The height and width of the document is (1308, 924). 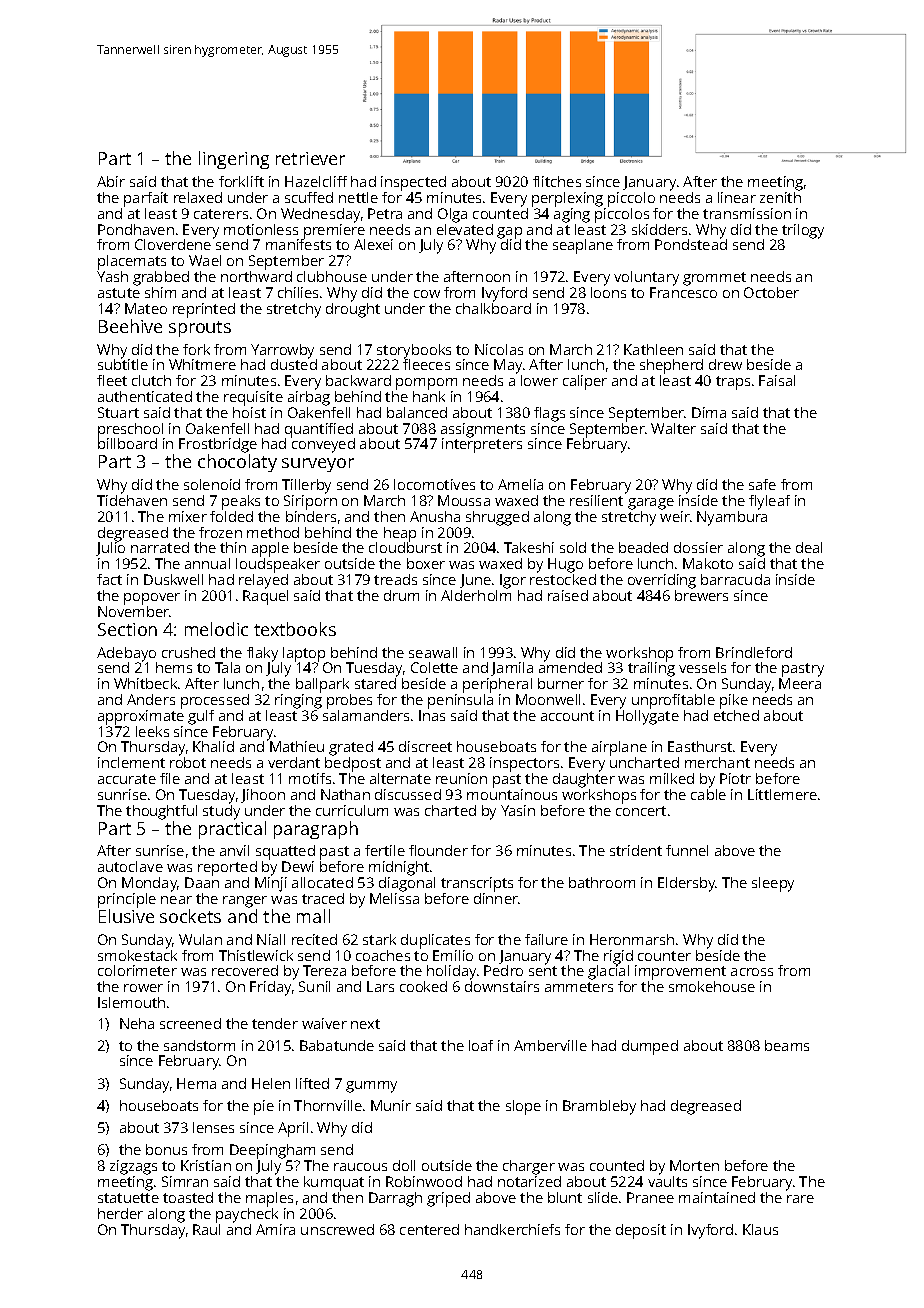 What do you see at coordinates (802, 232) in the document?
I see `trilogy` at bounding box center [802, 232].
